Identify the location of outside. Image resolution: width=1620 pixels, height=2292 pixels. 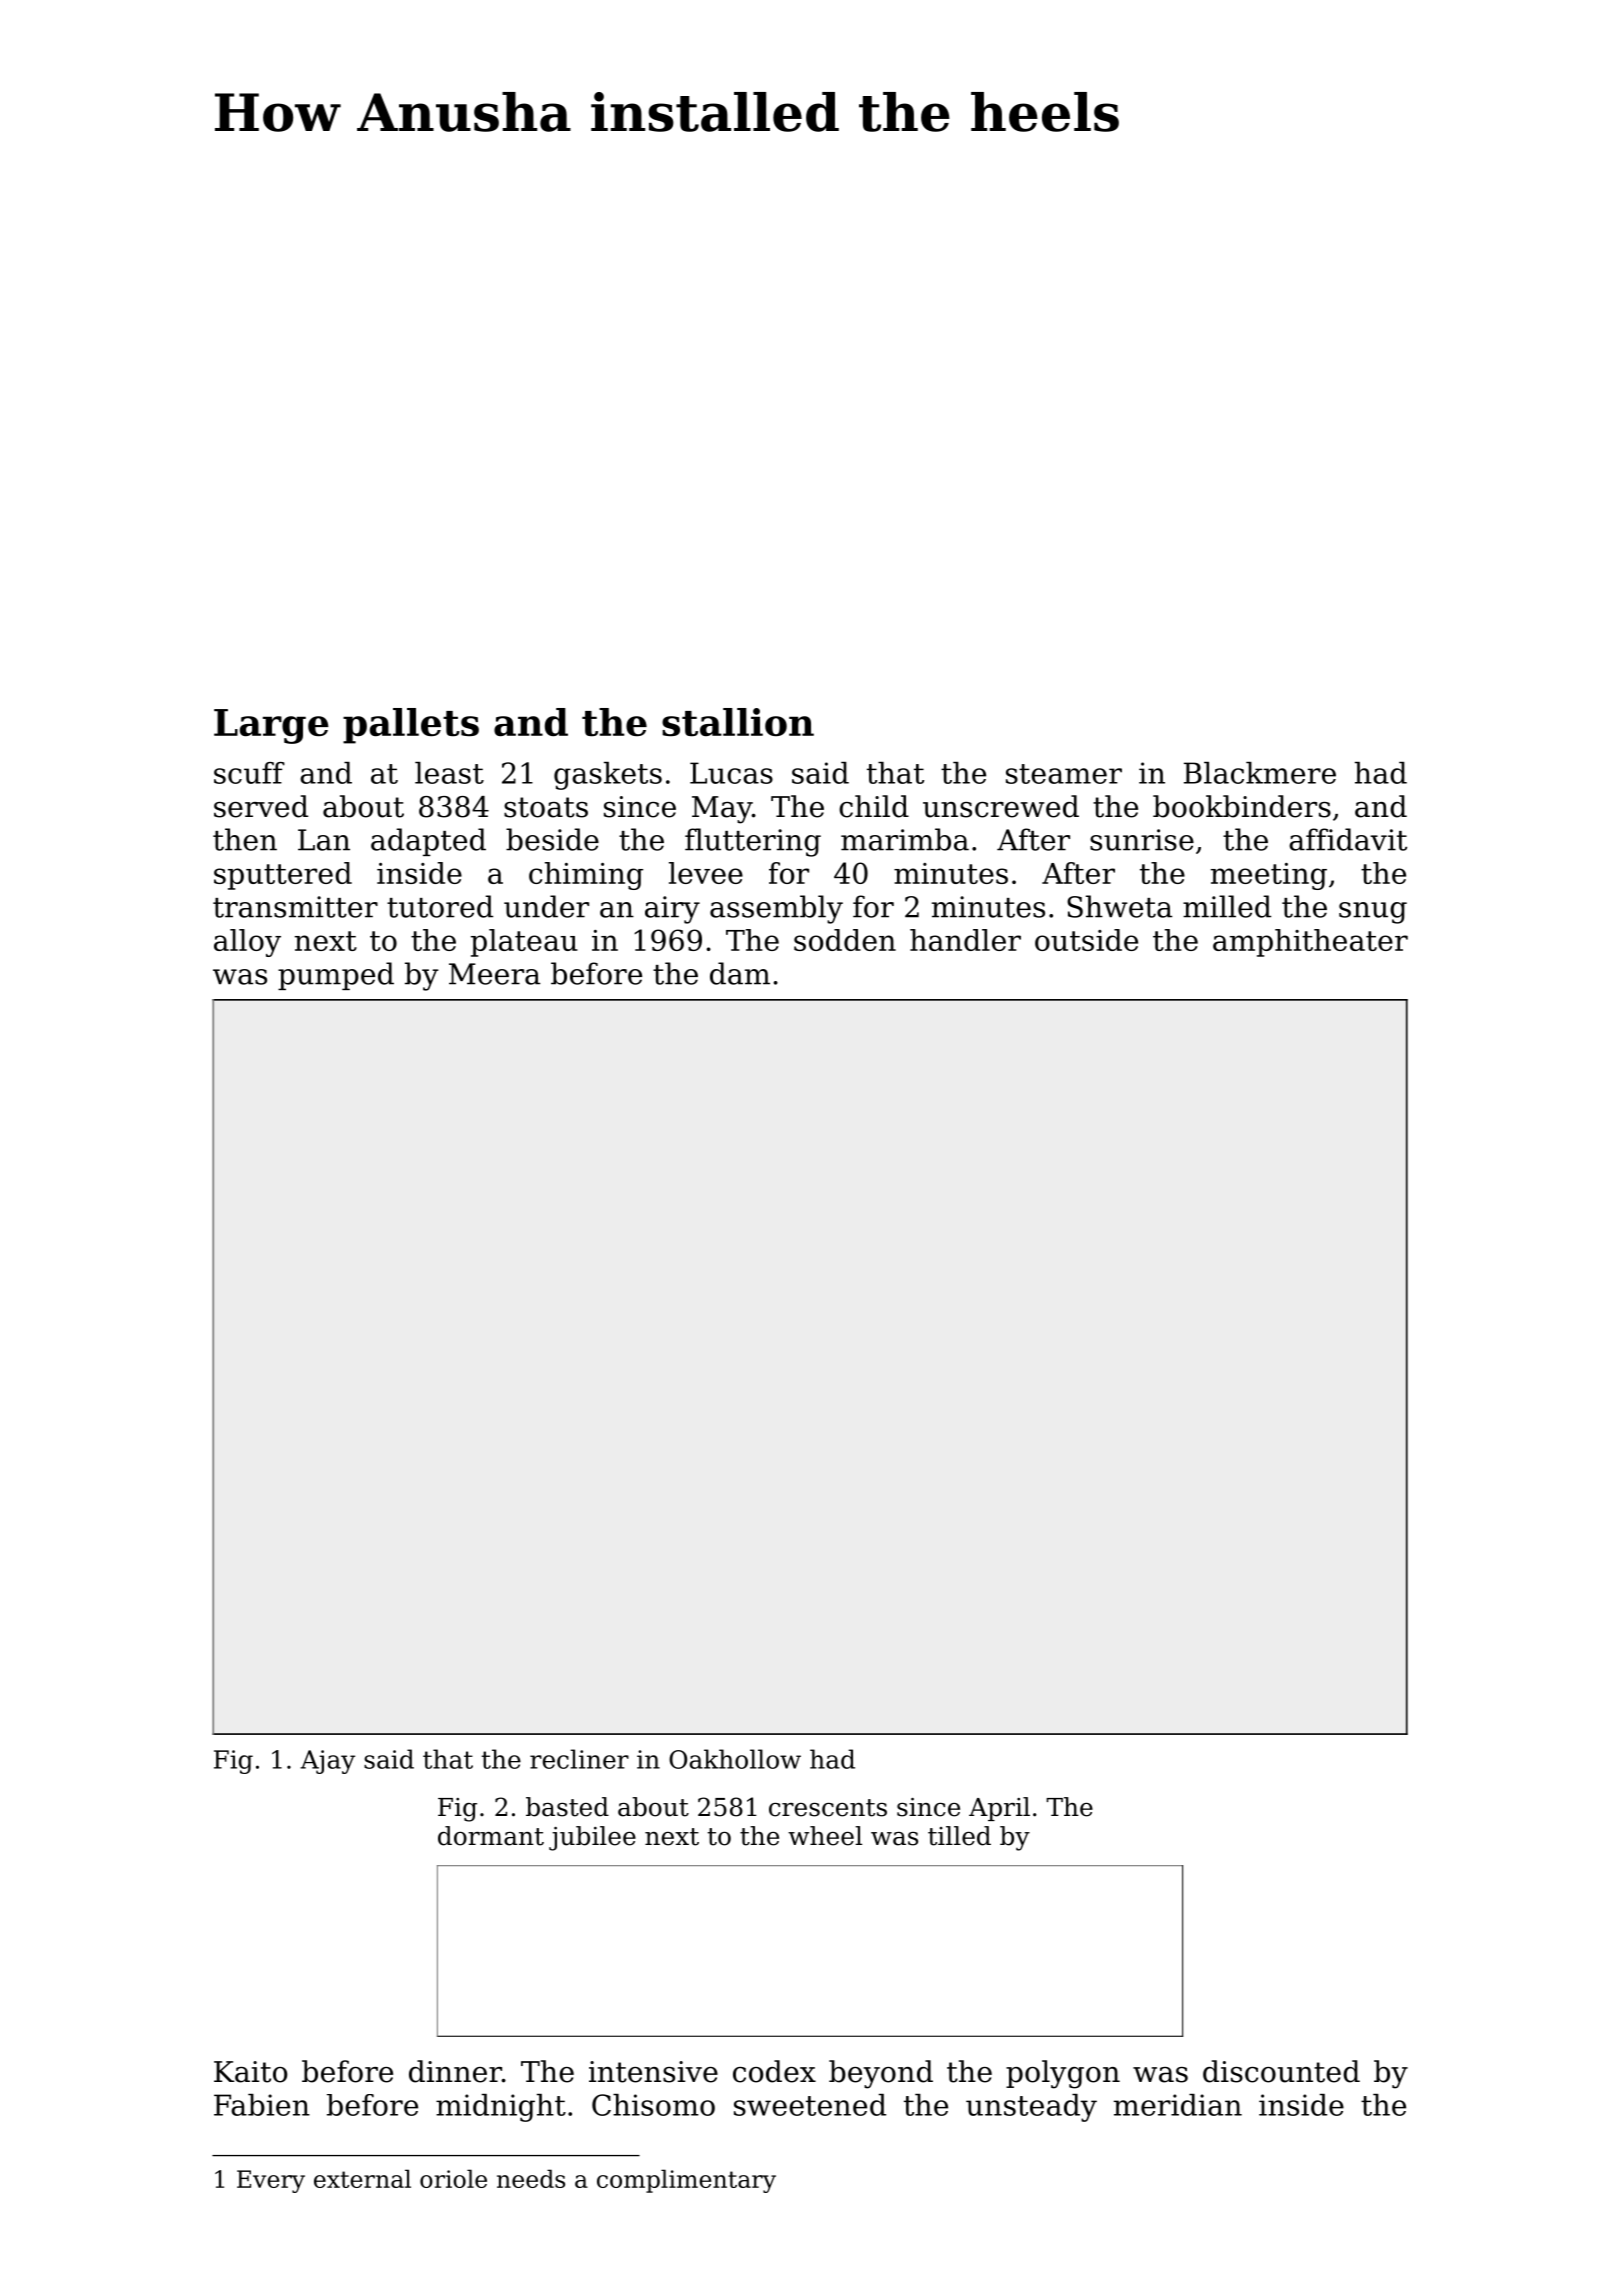
(1086, 940).
